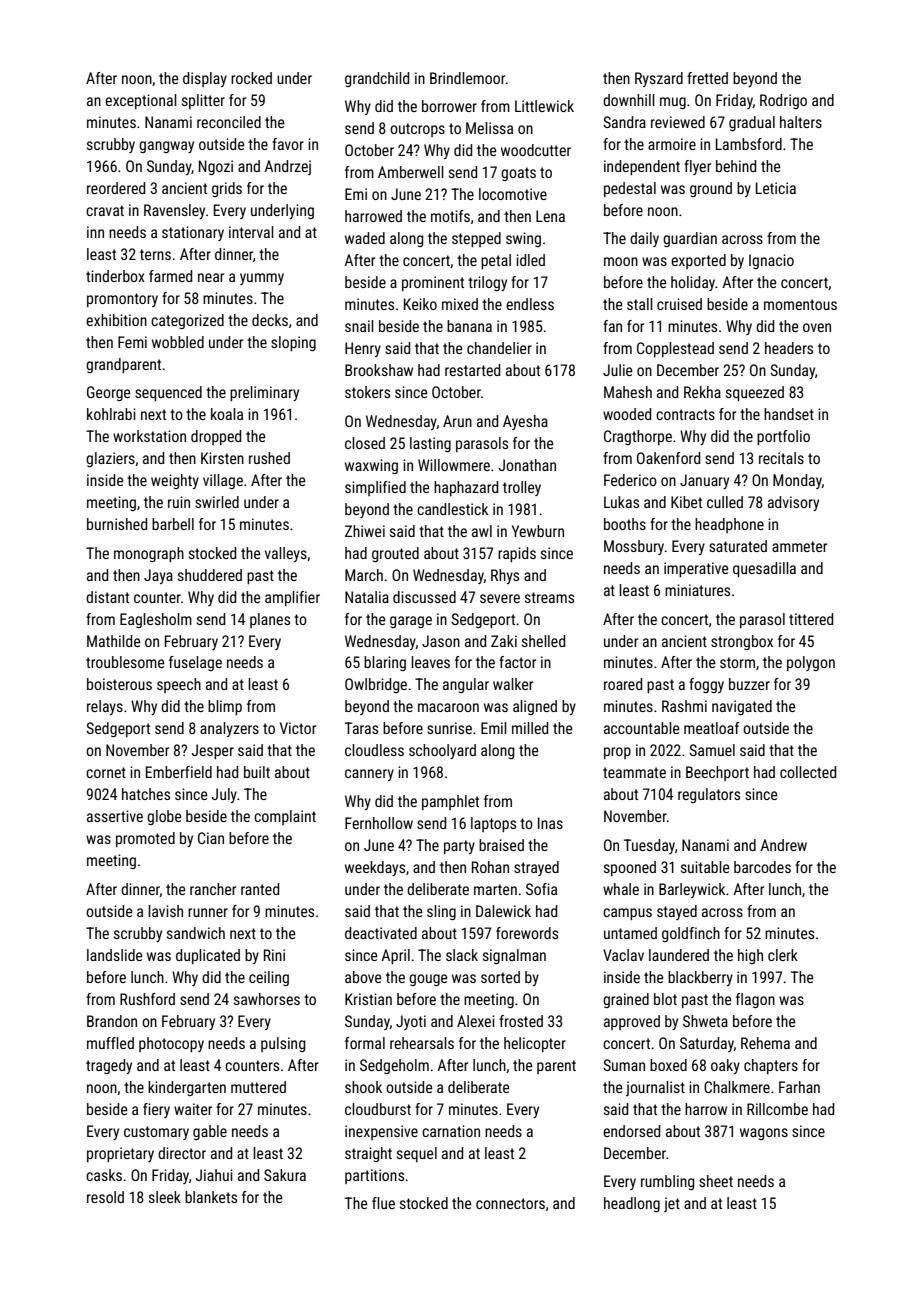 The image size is (924, 1308). Describe the element at coordinates (672, 1204) in the screenshot. I see `jet` at that location.
